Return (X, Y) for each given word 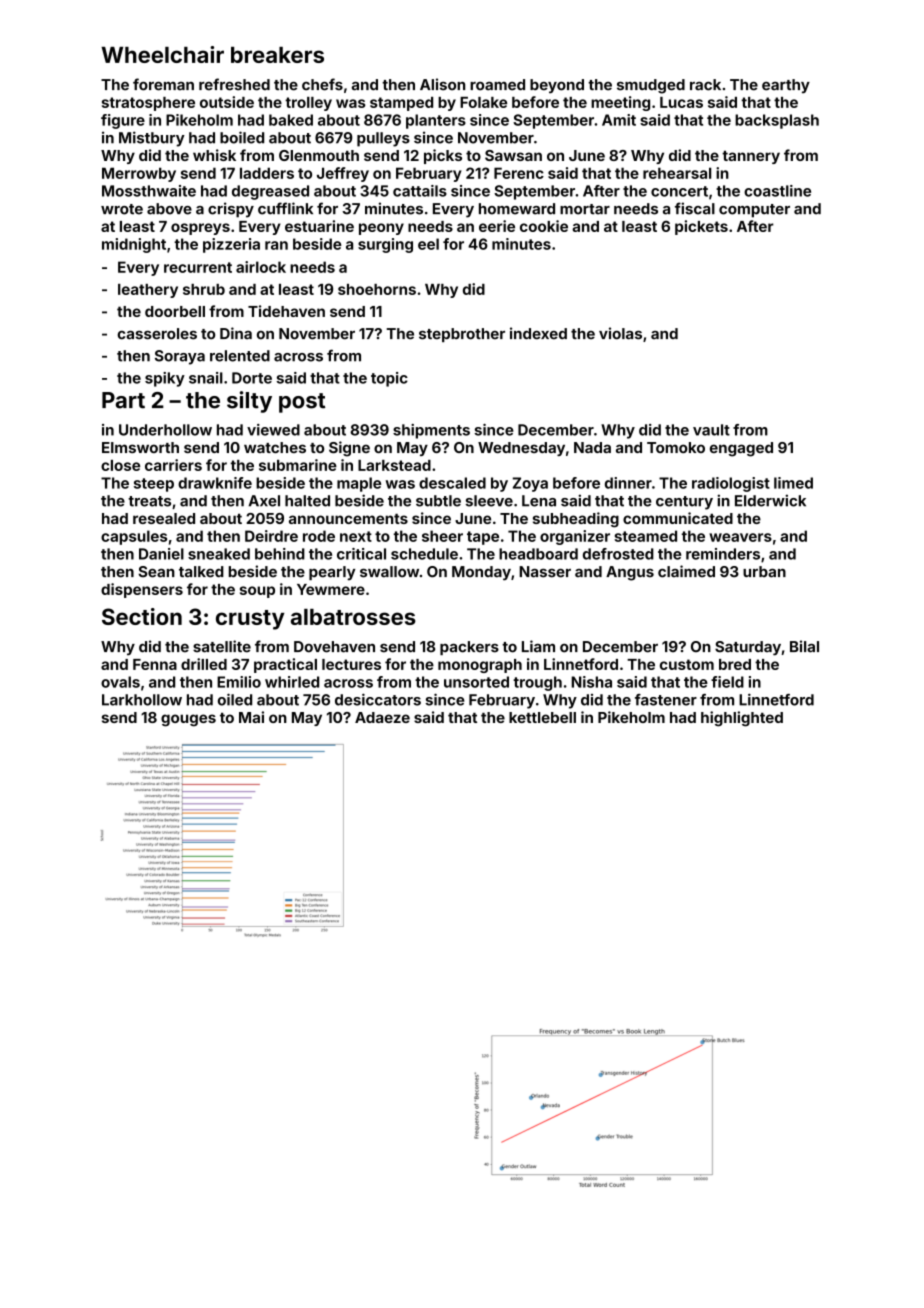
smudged (651, 86)
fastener (666, 700)
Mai (251, 717)
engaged (741, 449)
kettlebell (542, 717)
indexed (538, 333)
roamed (497, 85)
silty (249, 402)
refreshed (234, 84)
